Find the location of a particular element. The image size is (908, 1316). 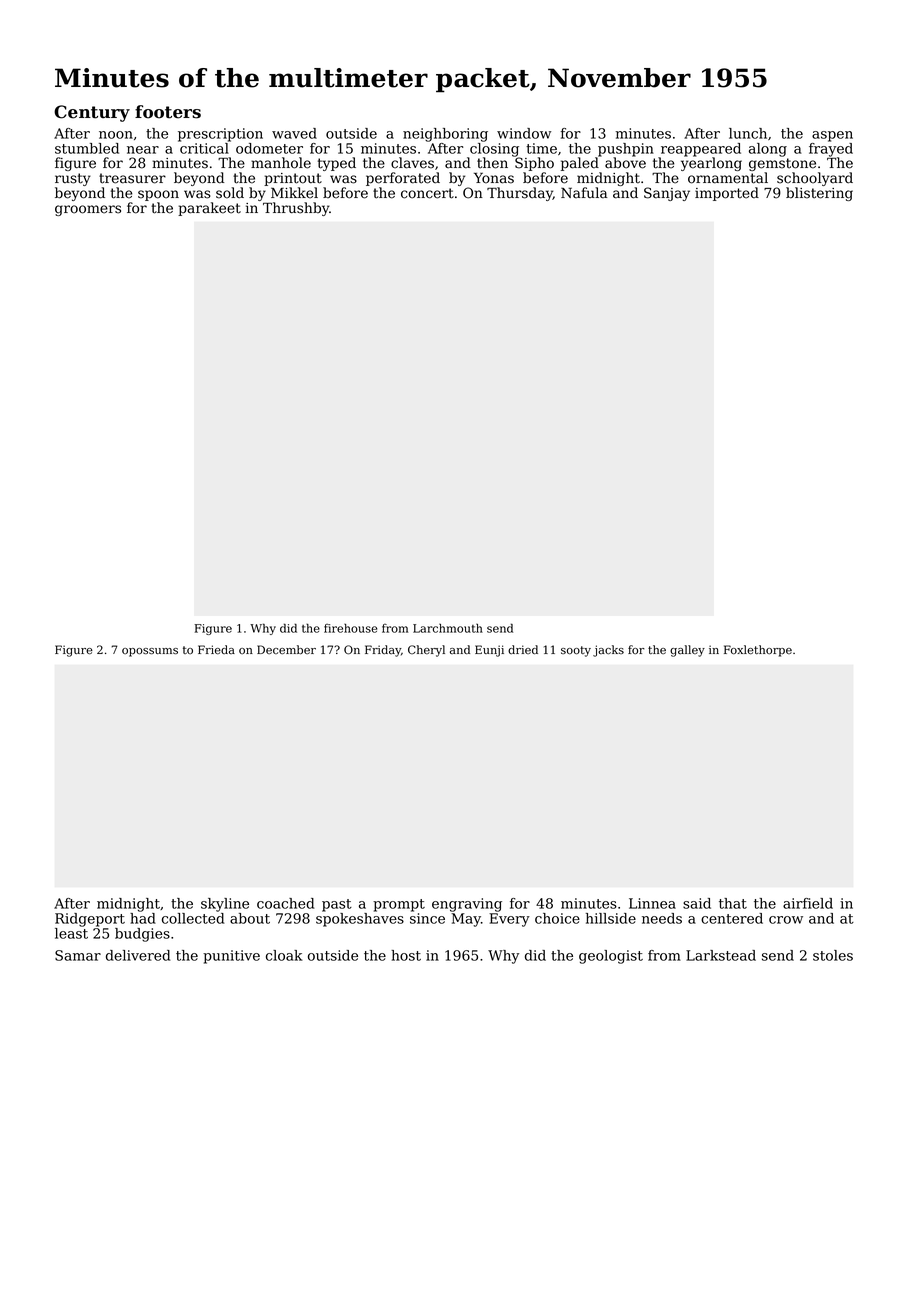

pushpin is located at coordinates (626, 150).
